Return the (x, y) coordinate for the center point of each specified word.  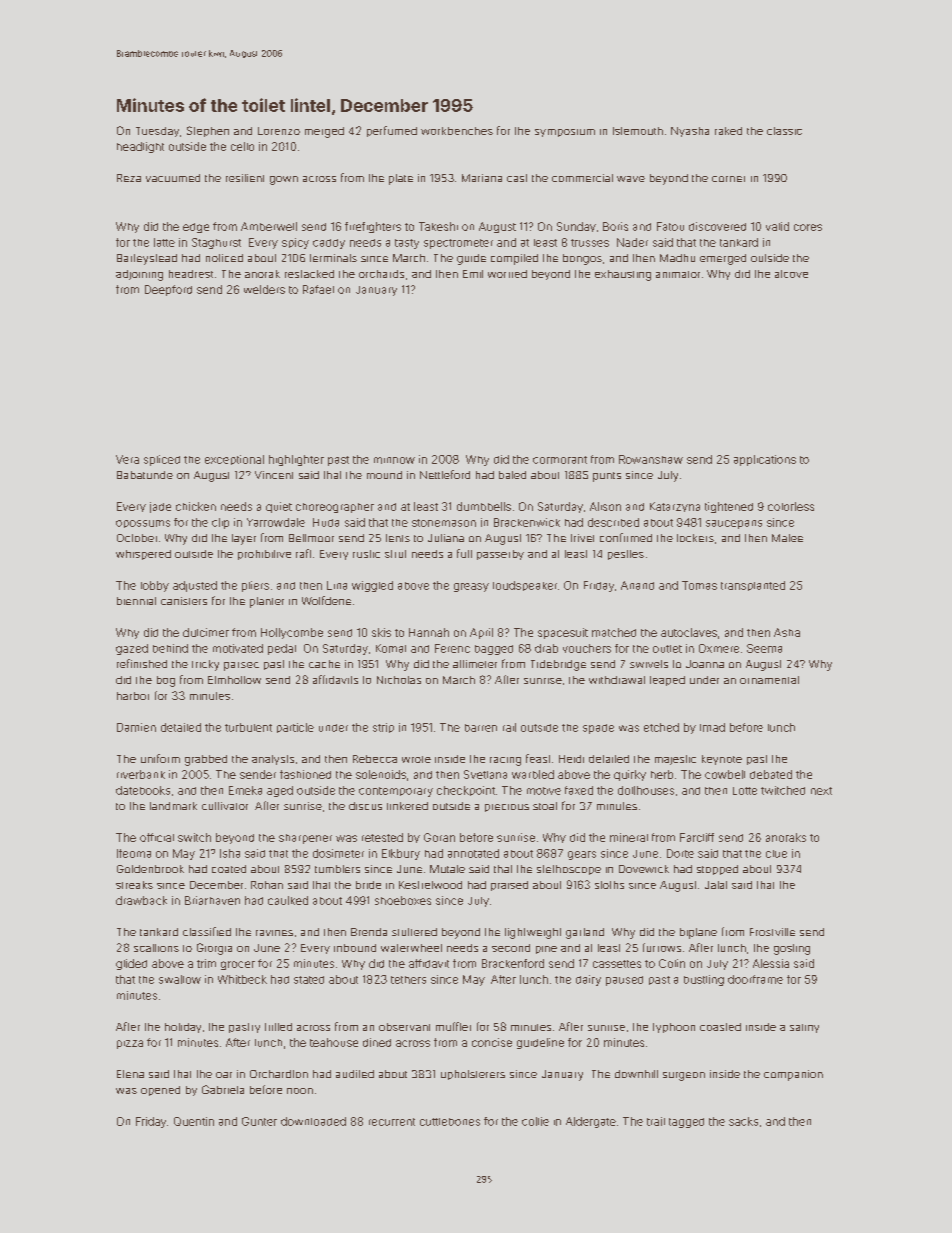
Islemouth (638, 131)
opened (160, 1091)
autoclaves (689, 632)
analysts (273, 760)
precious (507, 808)
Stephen (208, 131)
